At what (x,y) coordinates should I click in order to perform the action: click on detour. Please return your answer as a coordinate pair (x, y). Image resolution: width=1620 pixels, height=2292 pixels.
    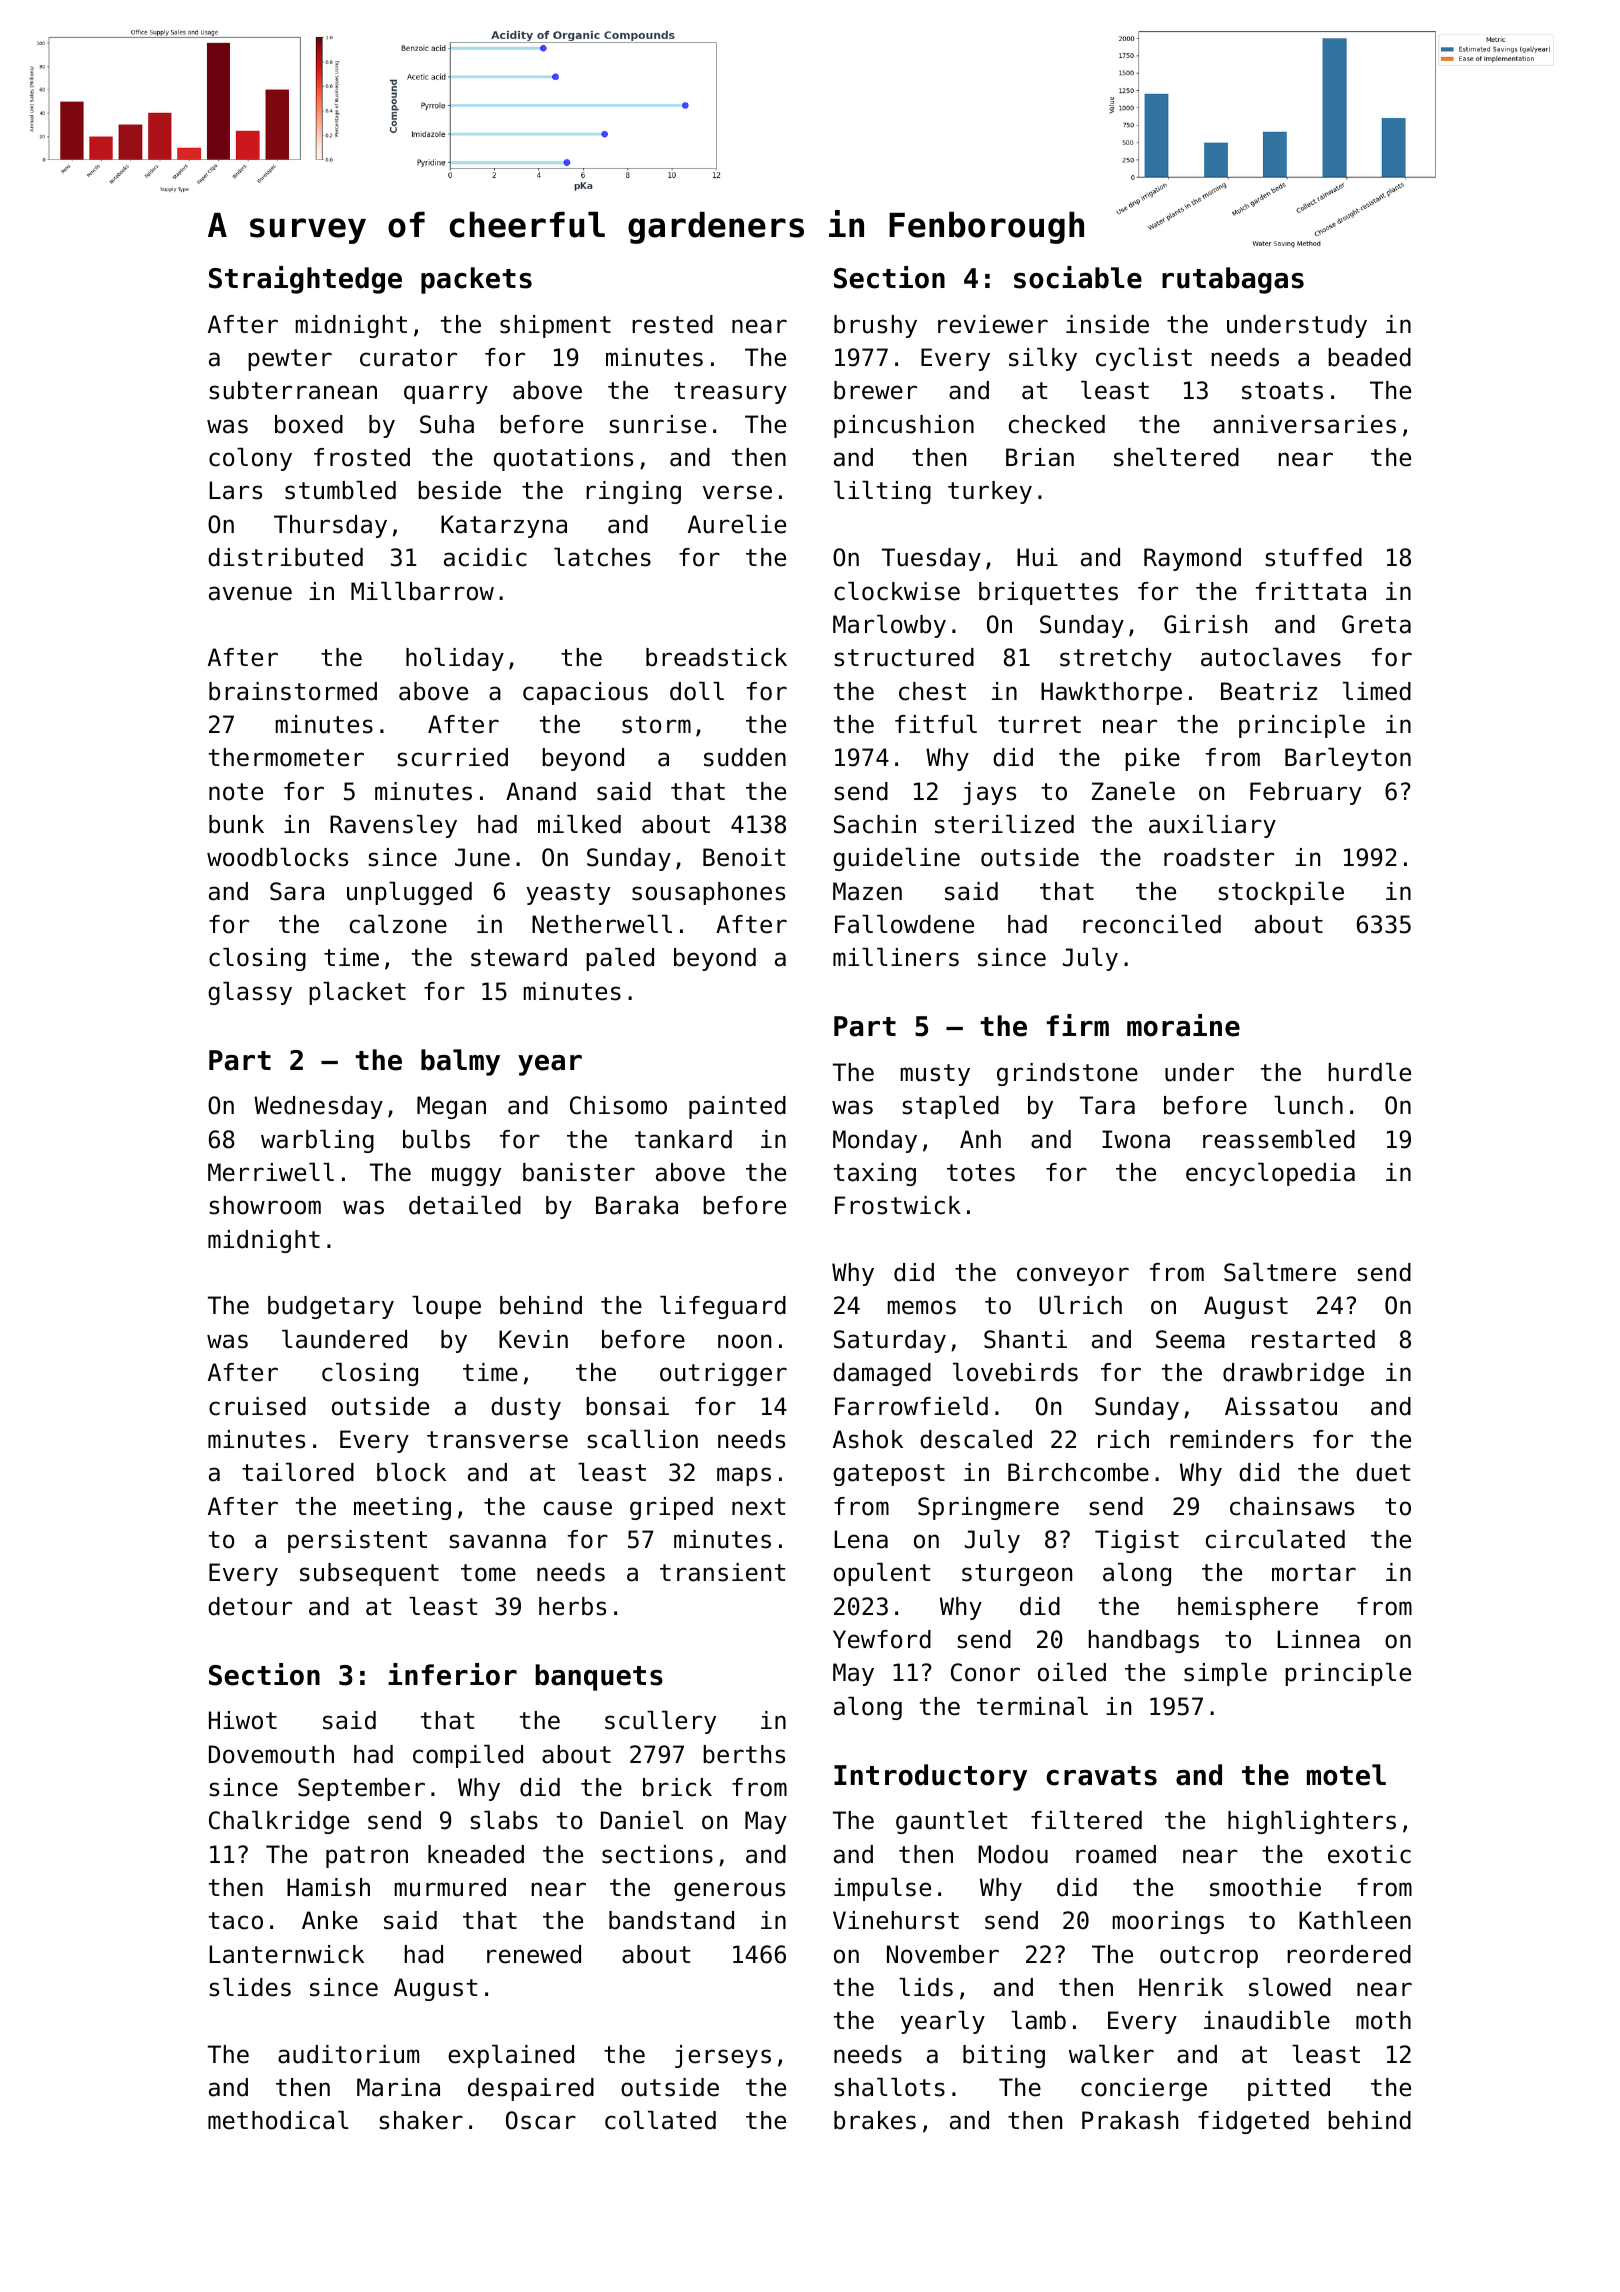
    Looking at the image, I should click on (250, 1606).
